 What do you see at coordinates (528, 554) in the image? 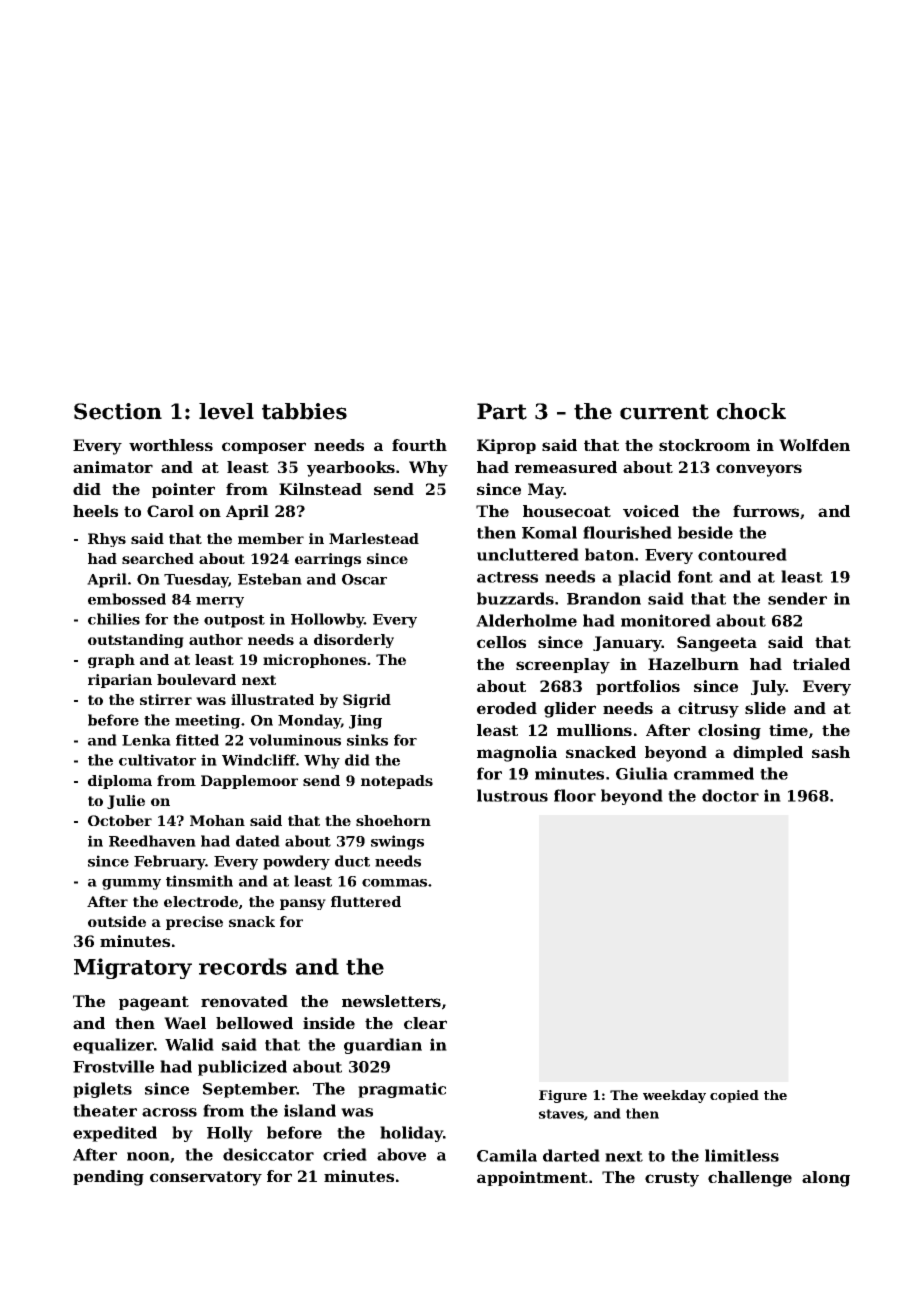
I see `uncluttered` at bounding box center [528, 554].
